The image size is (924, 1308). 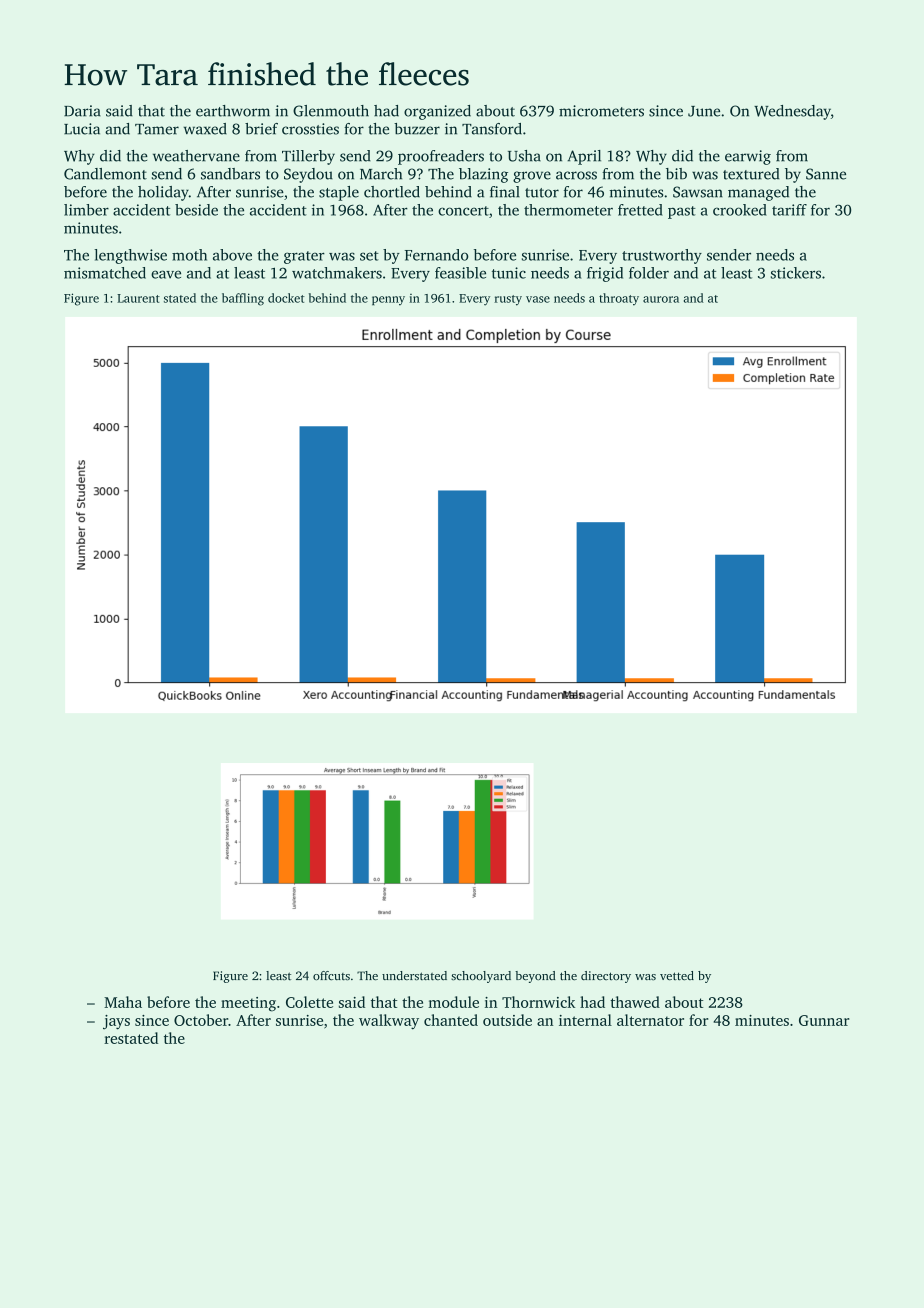 What do you see at coordinates (331, 976) in the image?
I see `offcuts` at bounding box center [331, 976].
